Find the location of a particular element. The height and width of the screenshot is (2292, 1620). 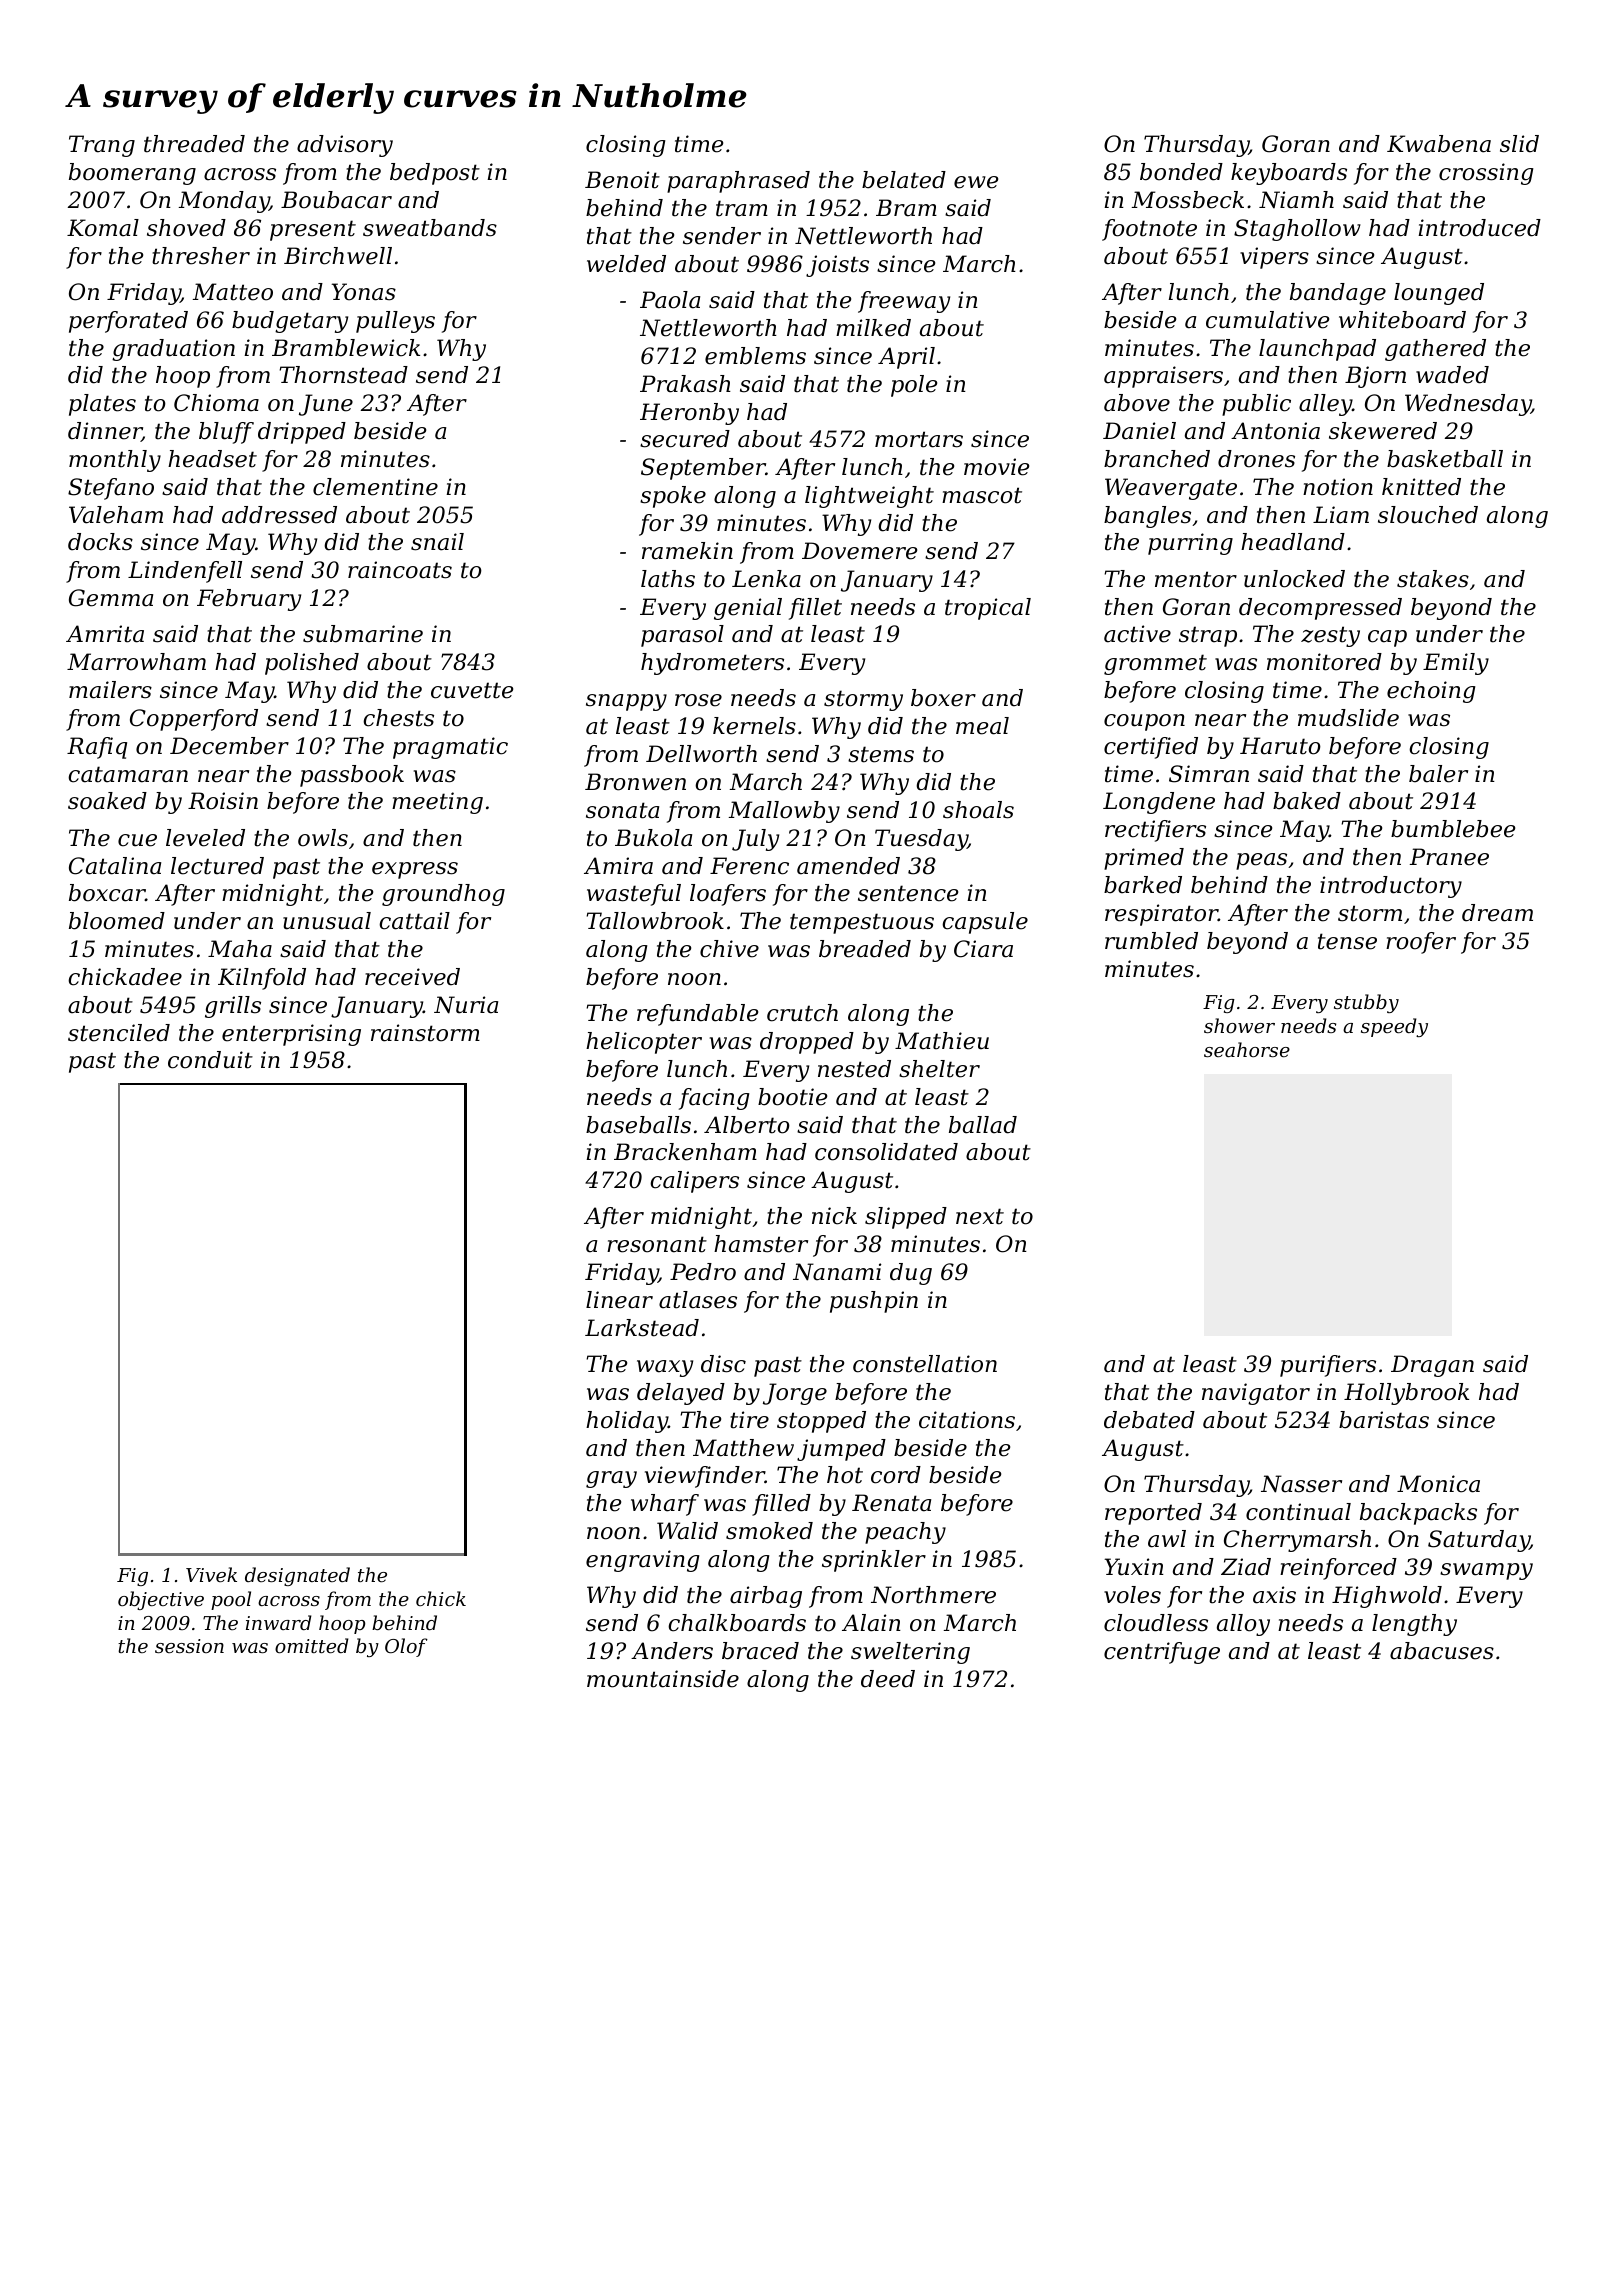

sweltering is located at coordinates (910, 1653).
